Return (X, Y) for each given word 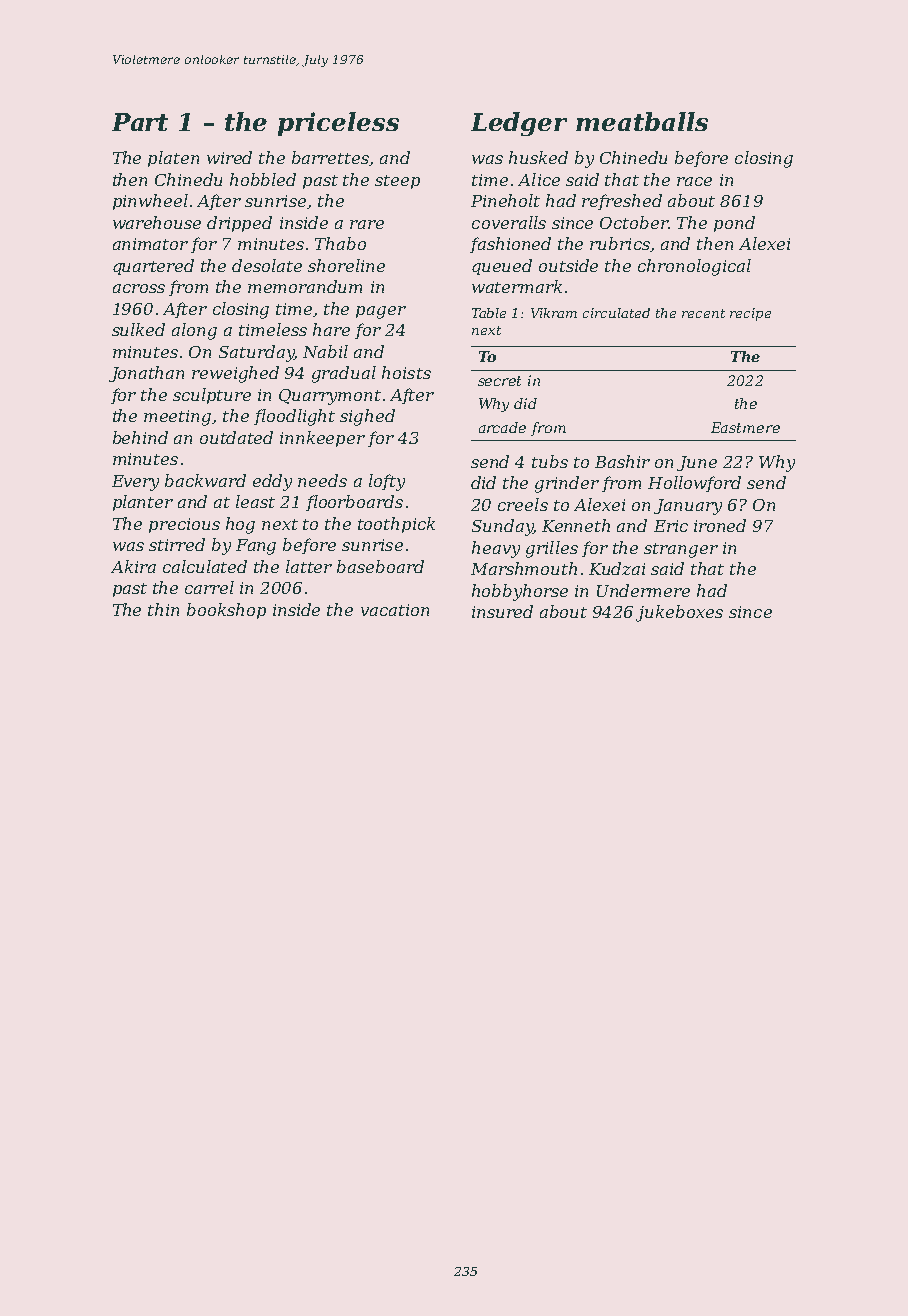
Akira (133, 566)
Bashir (622, 461)
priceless (338, 124)
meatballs (642, 121)
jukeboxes (679, 613)
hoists (406, 372)
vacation (395, 610)
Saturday (256, 353)
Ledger (519, 124)
